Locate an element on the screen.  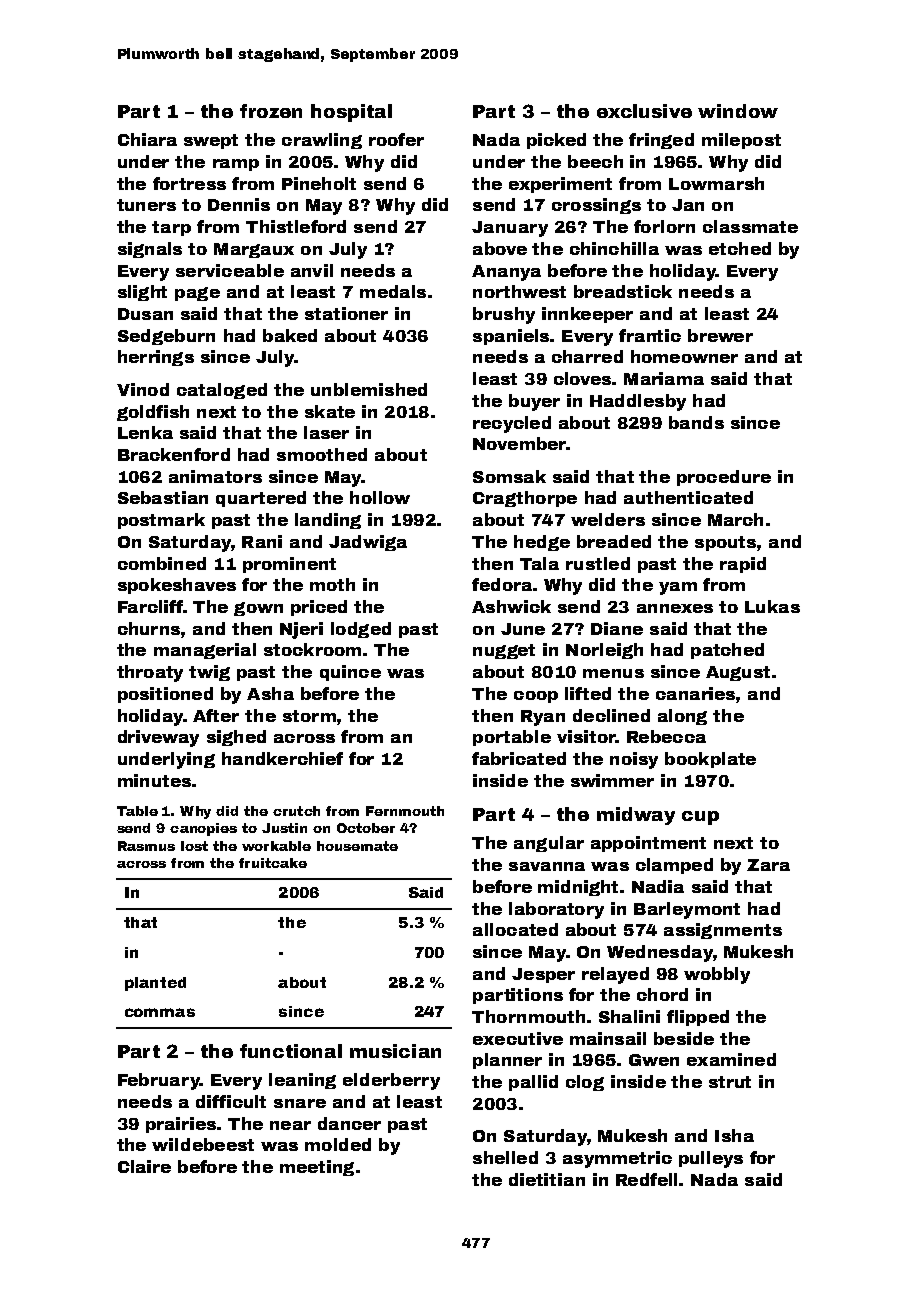
cataloged is located at coordinates (222, 391).
